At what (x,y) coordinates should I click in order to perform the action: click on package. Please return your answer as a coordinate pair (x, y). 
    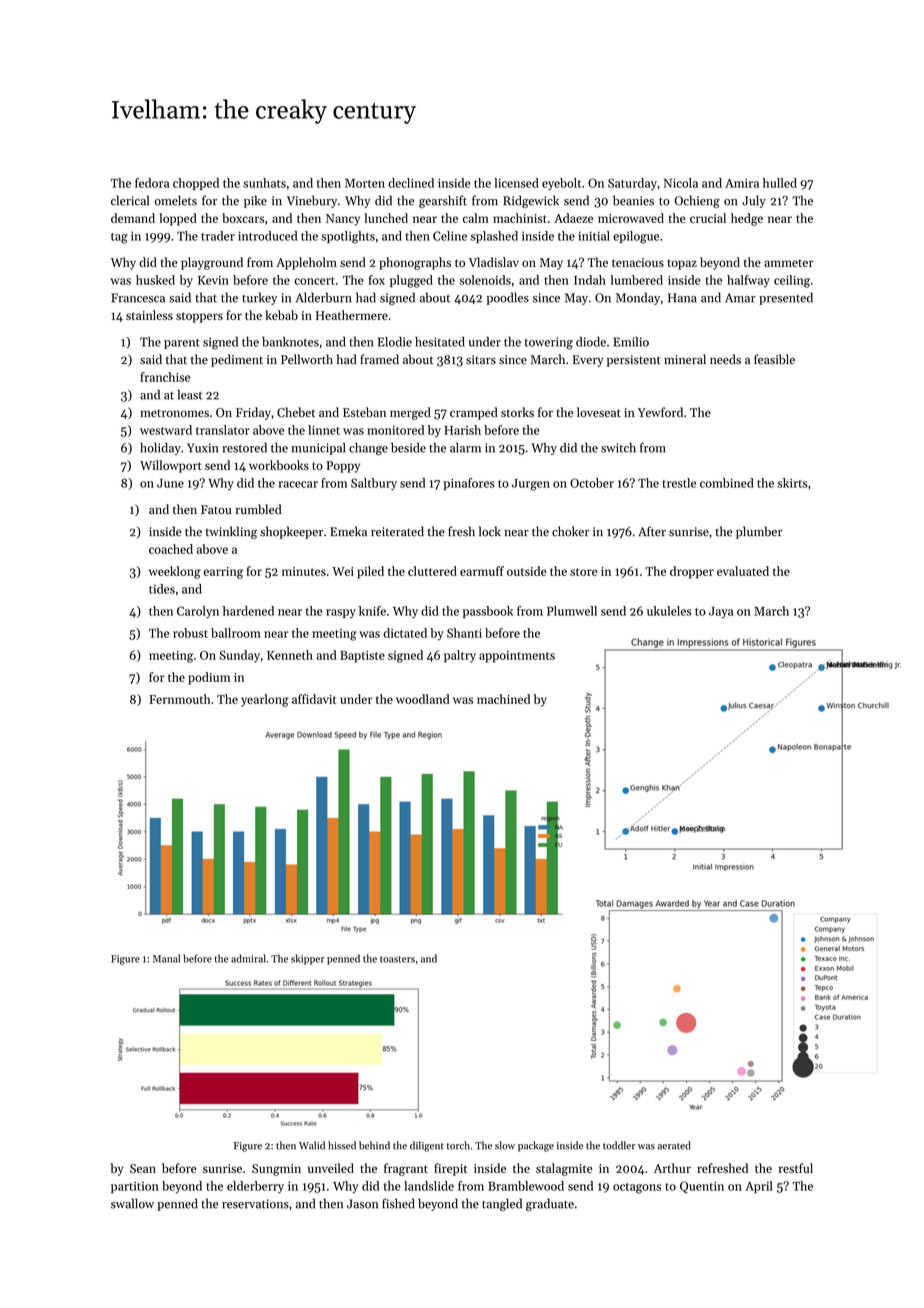
    Looking at the image, I should click on (536, 1146).
